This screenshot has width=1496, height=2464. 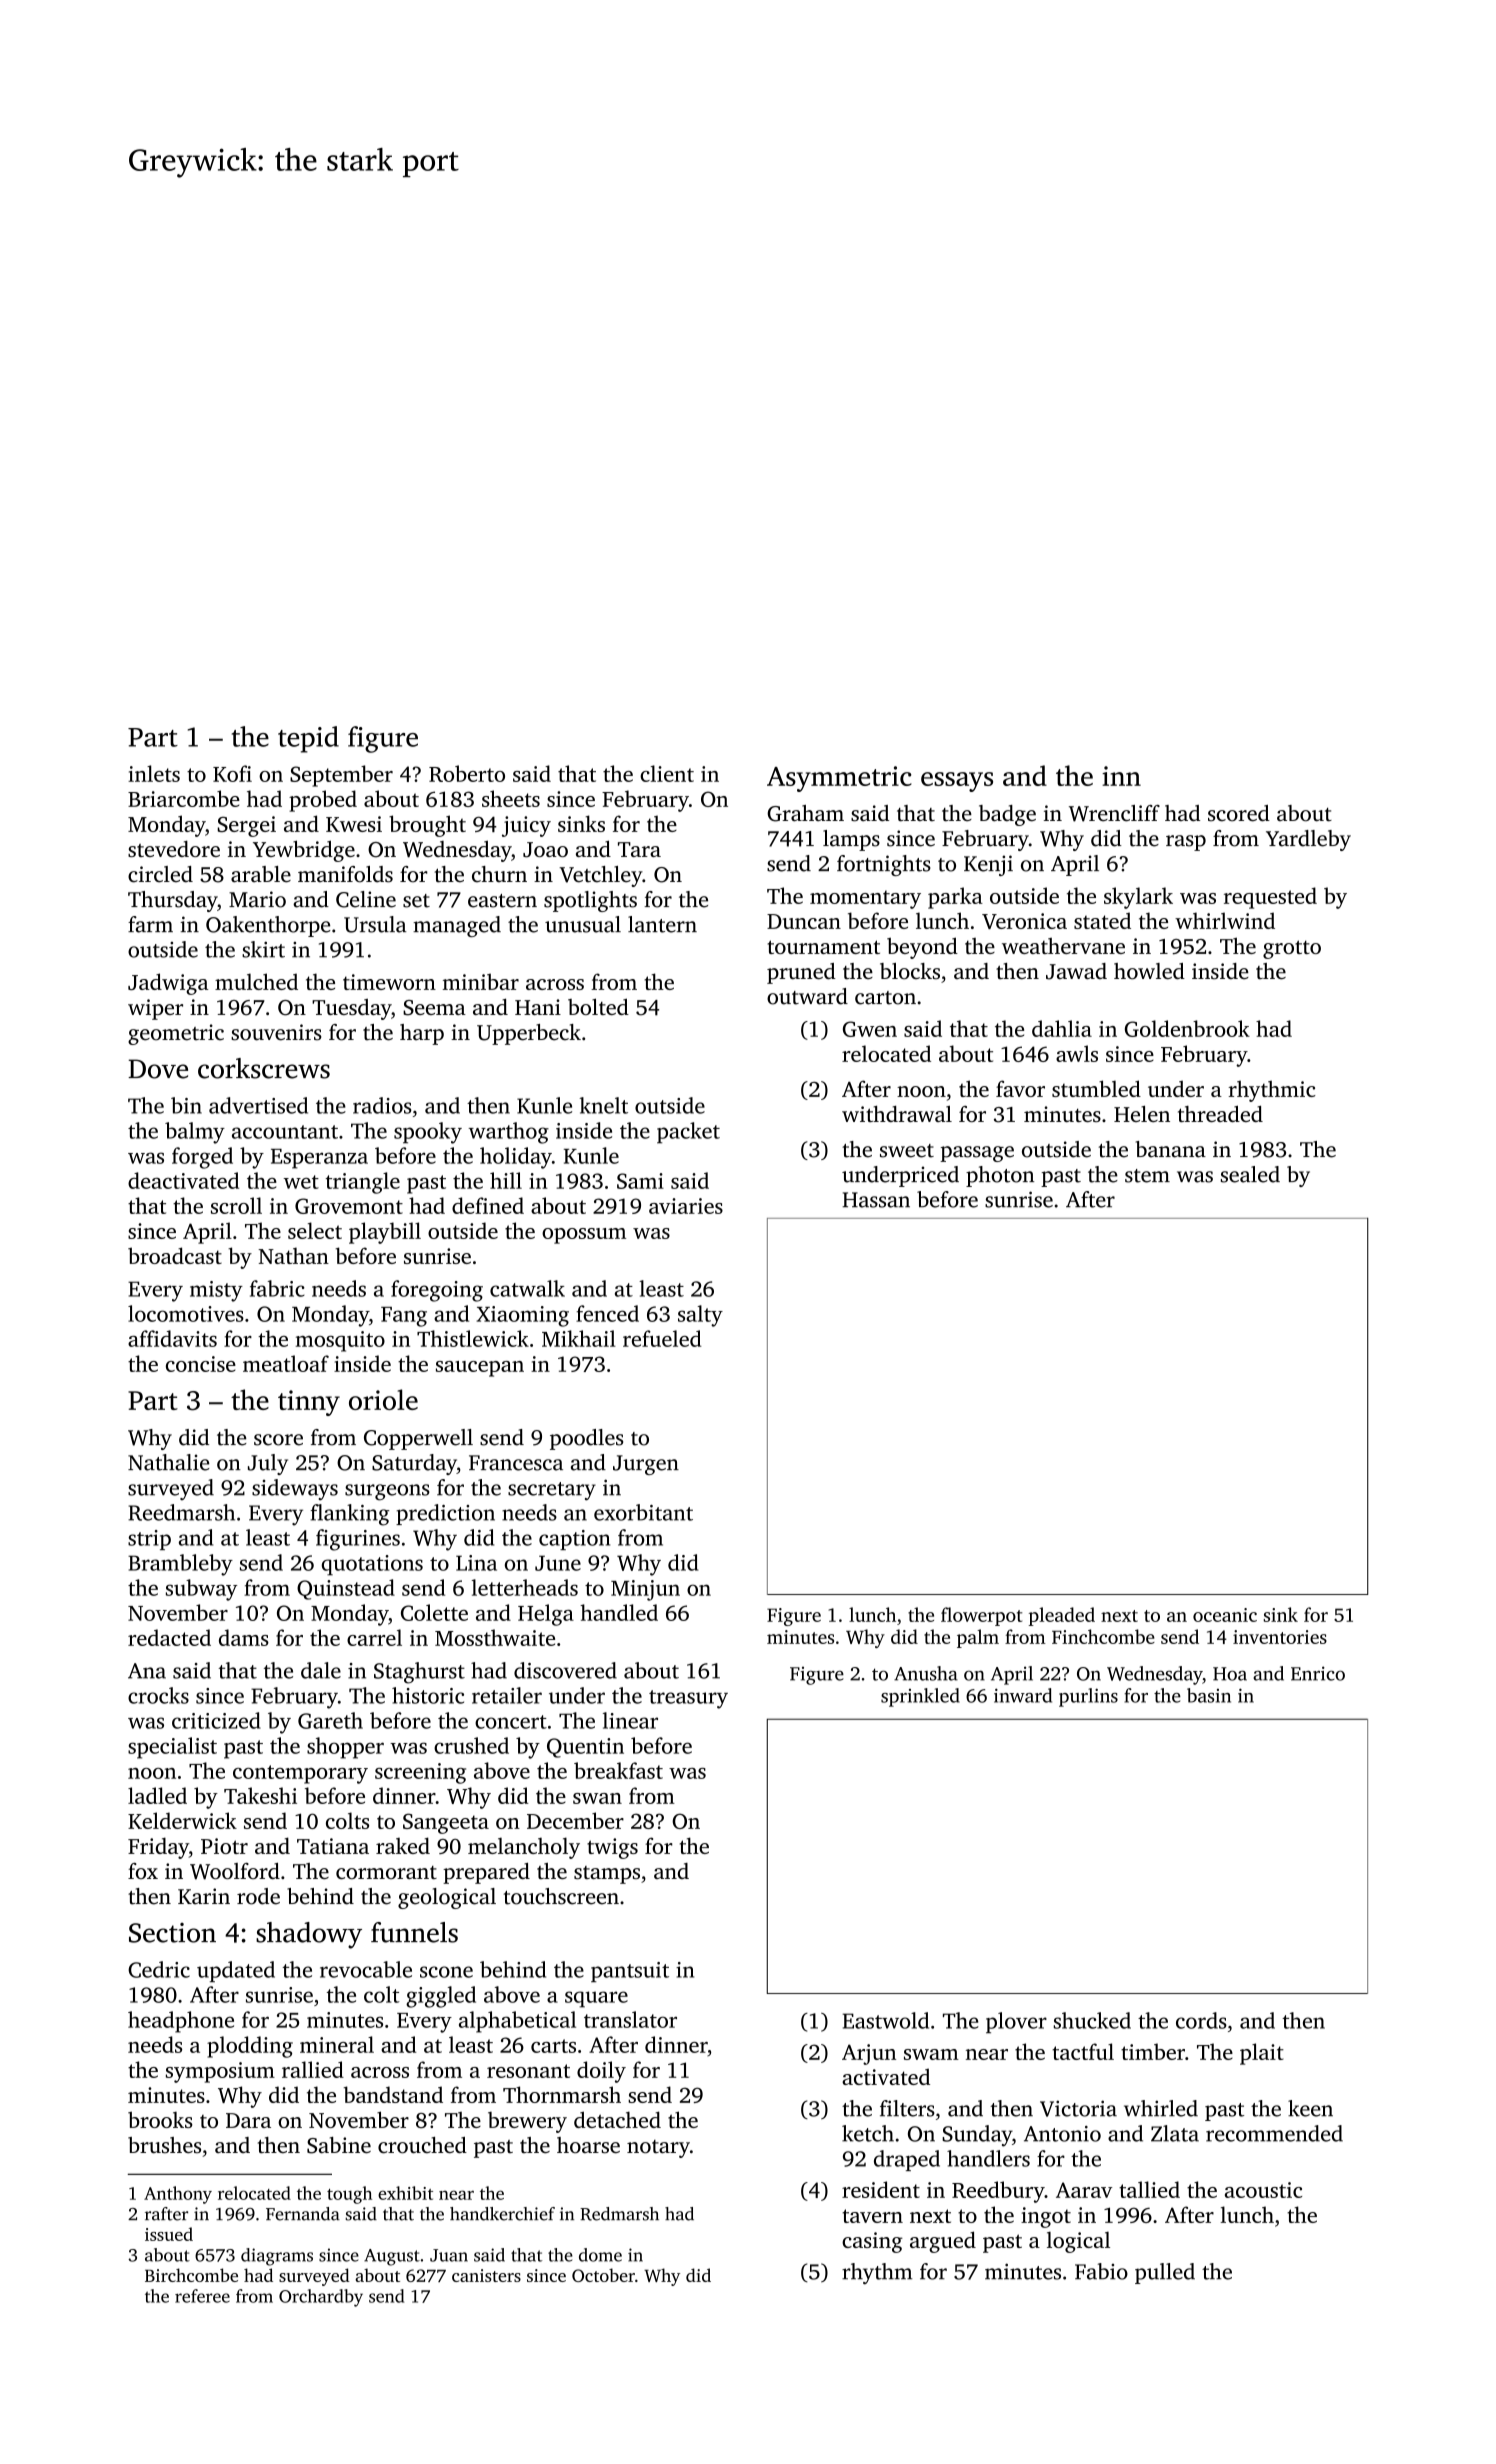 I want to click on oceanic, so click(x=1225, y=1615).
